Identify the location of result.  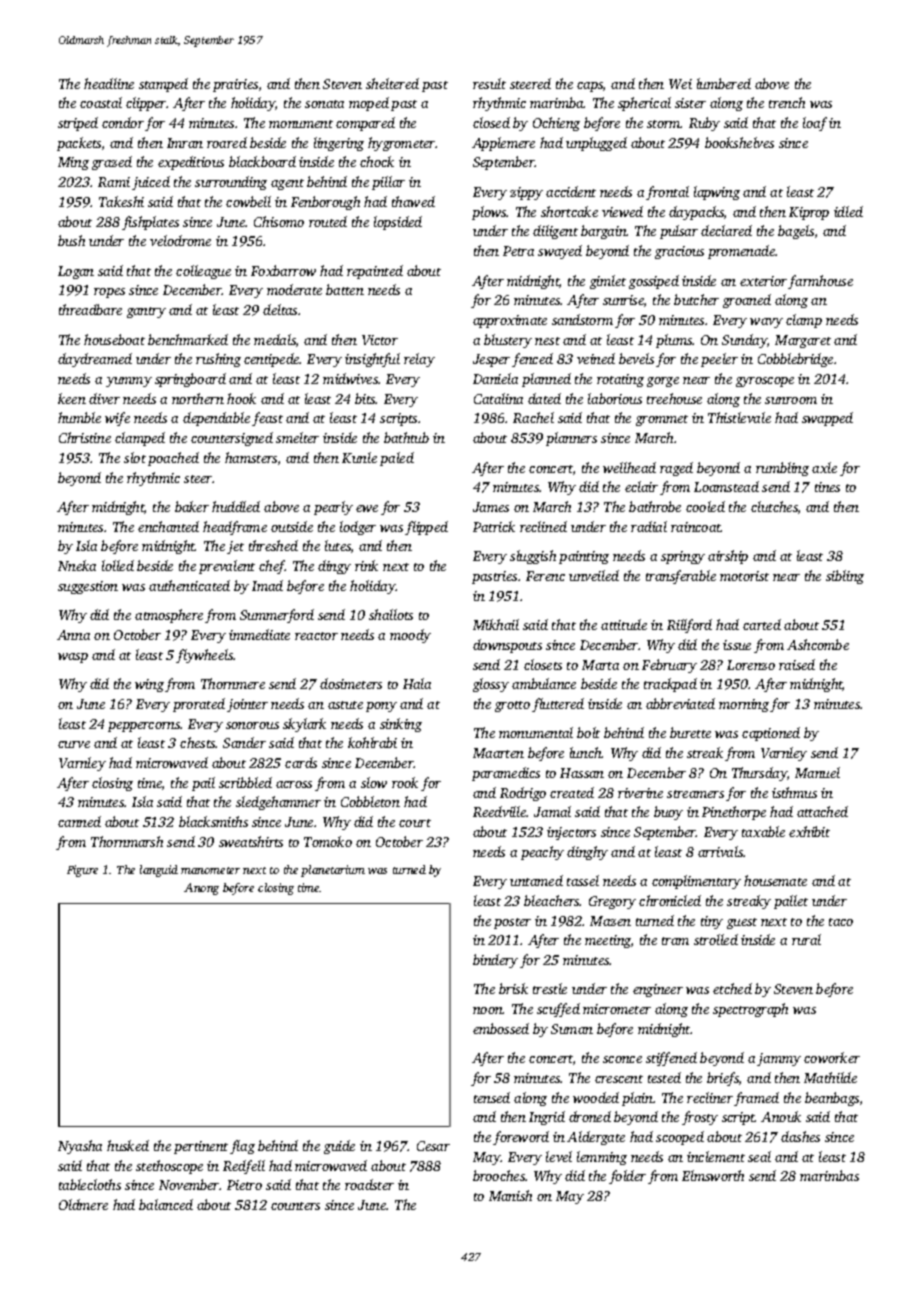
(489, 83).
